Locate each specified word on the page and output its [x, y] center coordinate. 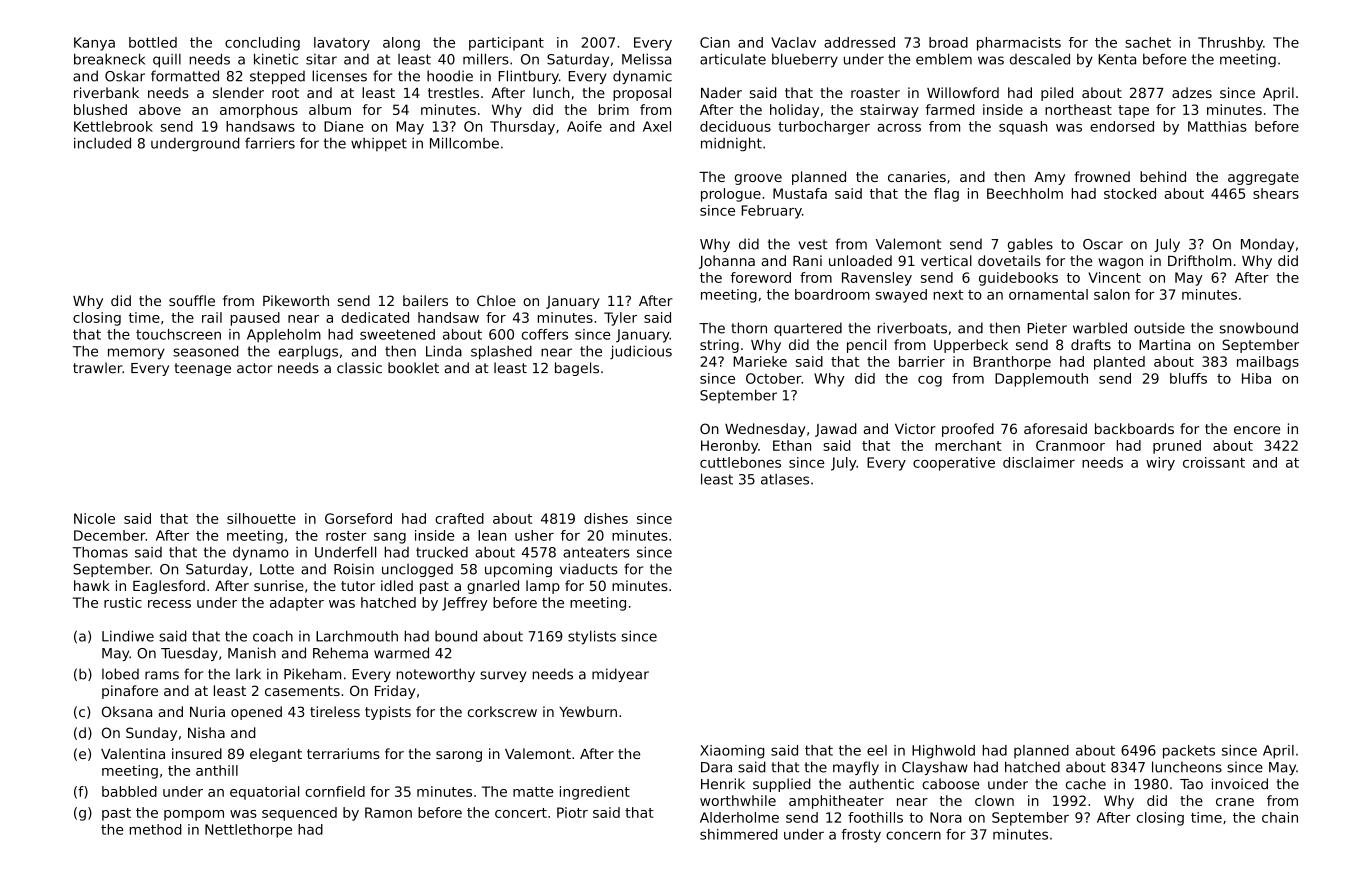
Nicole [94, 518]
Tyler [620, 319]
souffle [192, 300]
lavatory [342, 44]
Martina [1164, 344]
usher [534, 535]
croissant [1214, 462]
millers [486, 59]
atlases [785, 479]
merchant [968, 445]
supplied [781, 785]
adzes [1192, 92]
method [155, 829]
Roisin [354, 569]
